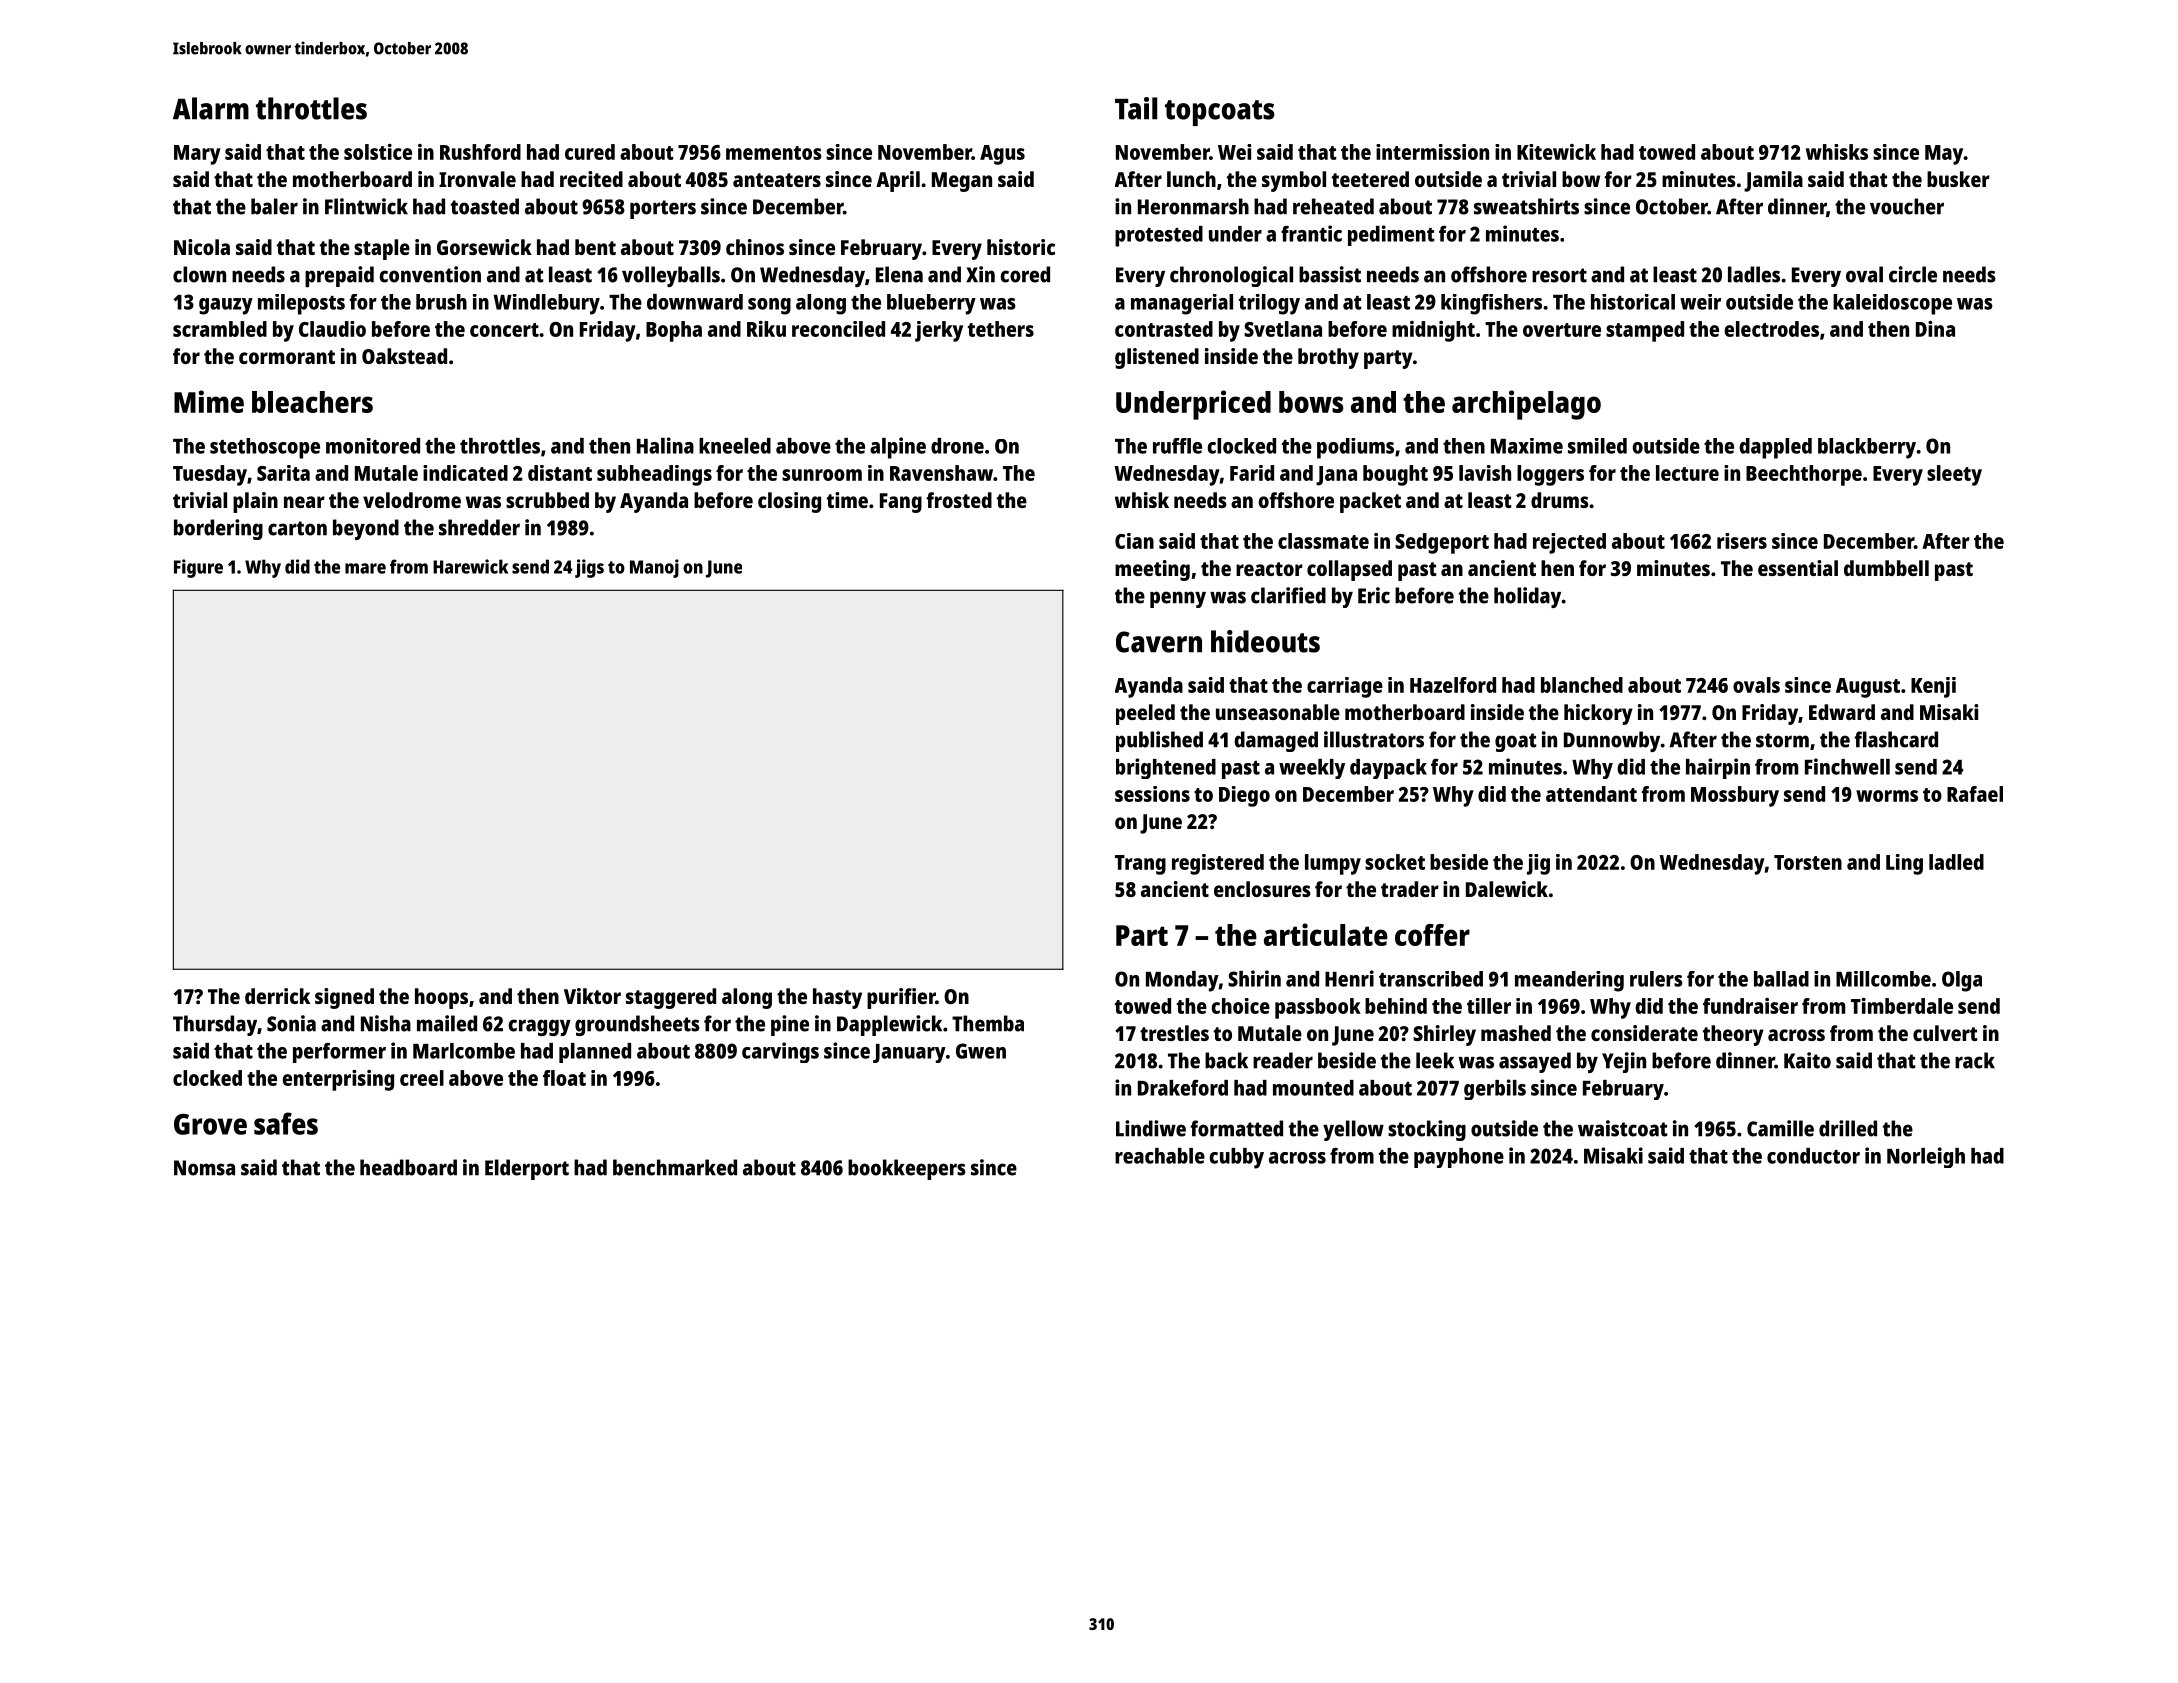  Describe the element at coordinates (1370, 502) in the screenshot. I see `packet` at that location.
